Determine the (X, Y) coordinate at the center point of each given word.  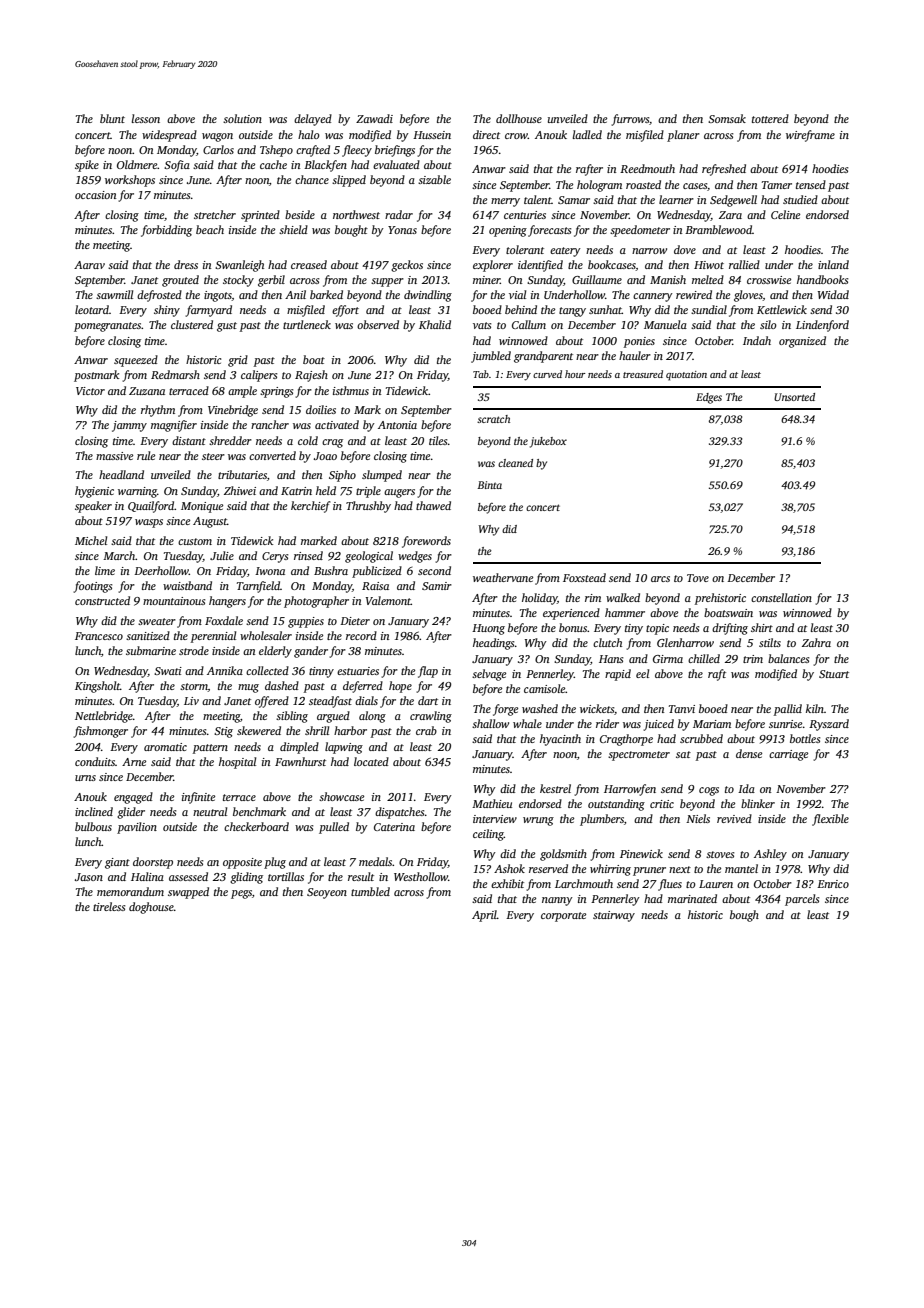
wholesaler (266, 635)
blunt (112, 118)
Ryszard (829, 725)
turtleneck (307, 324)
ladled (587, 134)
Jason (89, 877)
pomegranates (107, 327)
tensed (811, 184)
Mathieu (492, 803)
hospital (237, 763)
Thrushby (368, 507)
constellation (781, 597)
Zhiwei (240, 490)
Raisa (375, 586)
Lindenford (822, 326)
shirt (762, 627)
